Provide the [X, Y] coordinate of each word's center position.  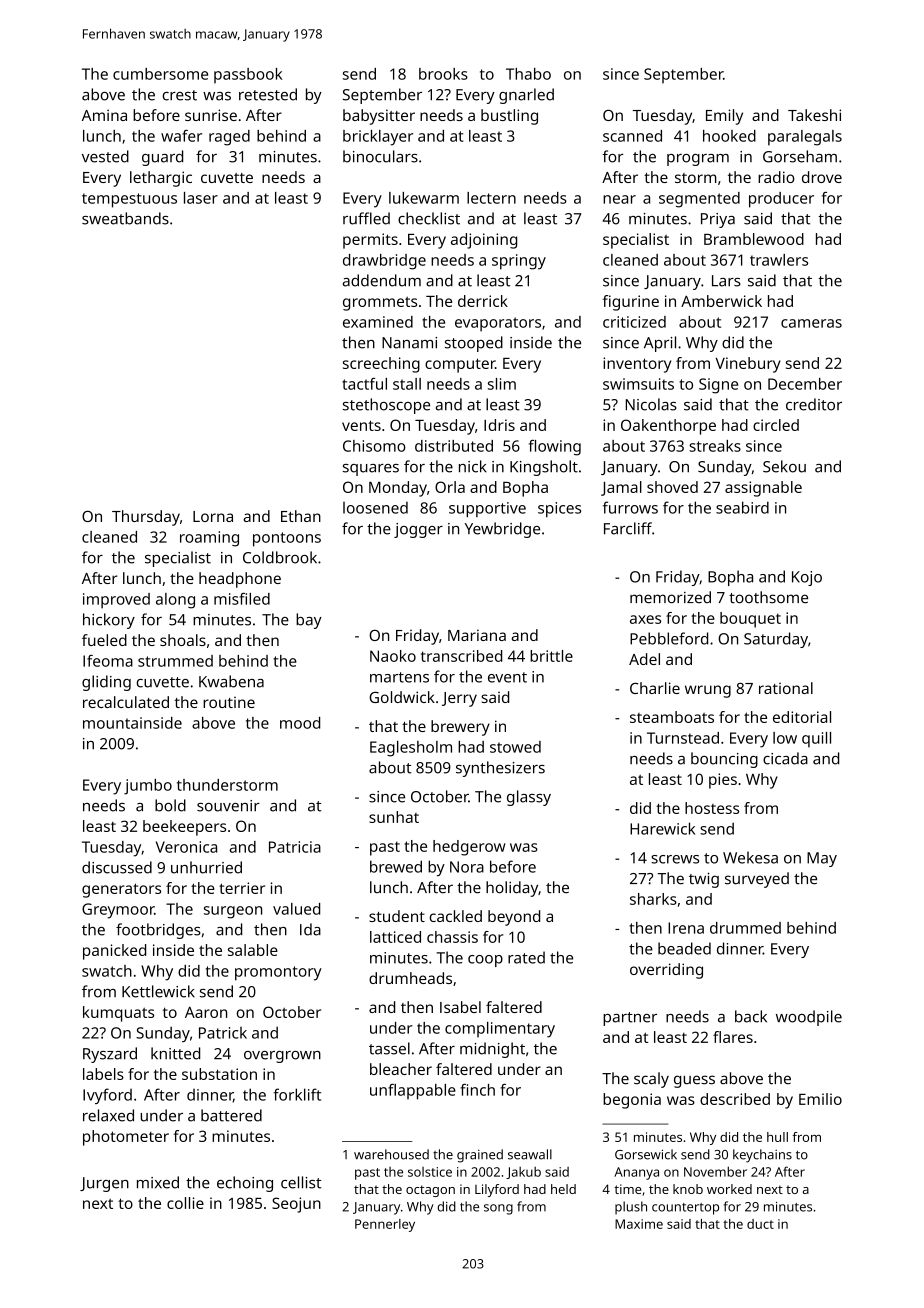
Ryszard [110, 1055]
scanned [632, 136]
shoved [672, 487]
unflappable [413, 1092]
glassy [529, 798]
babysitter [379, 117]
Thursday [146, 518]
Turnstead [683, 738]
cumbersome [160, 74]
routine [229, 702]
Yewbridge [502, 530]
